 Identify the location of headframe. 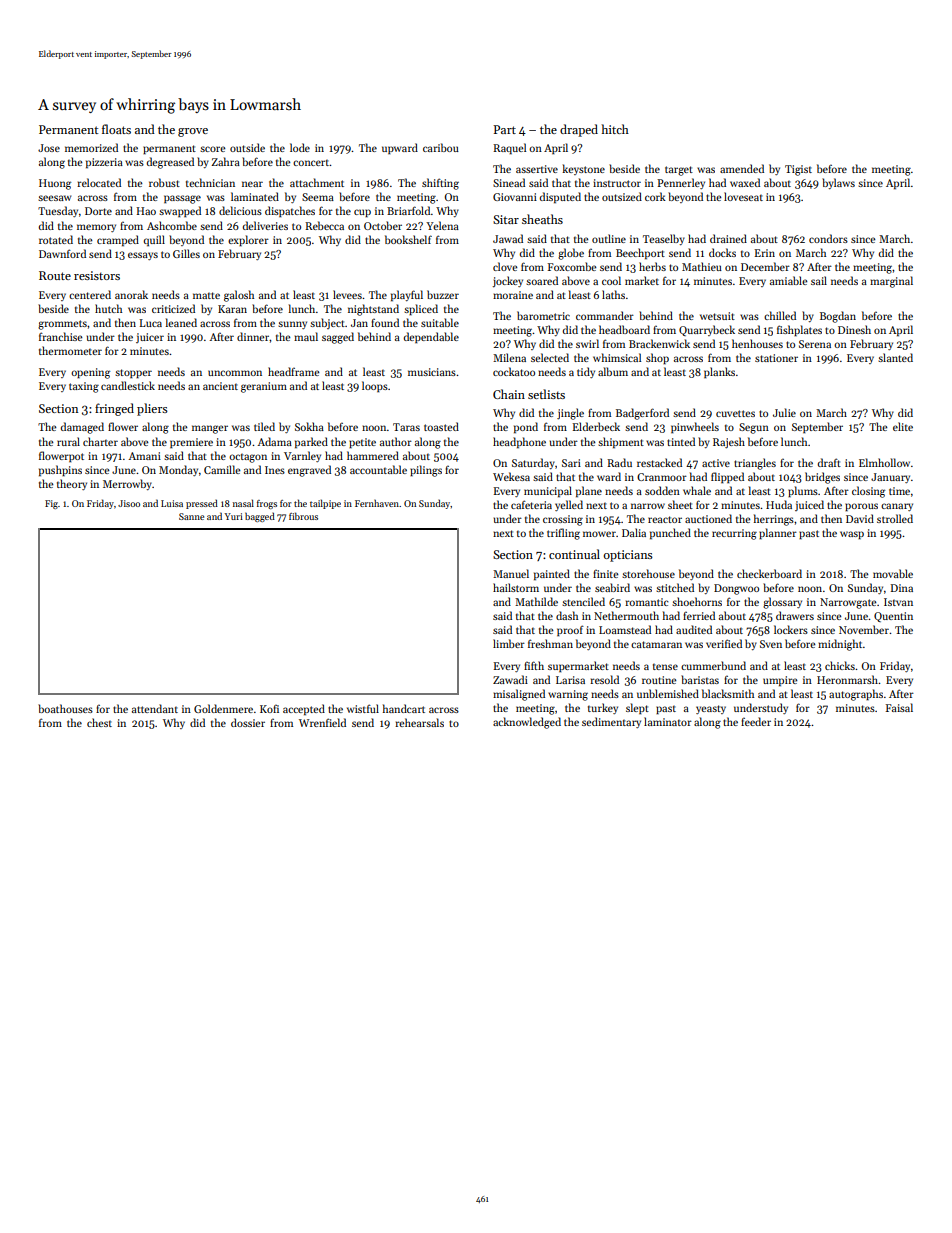
(293, 371).
